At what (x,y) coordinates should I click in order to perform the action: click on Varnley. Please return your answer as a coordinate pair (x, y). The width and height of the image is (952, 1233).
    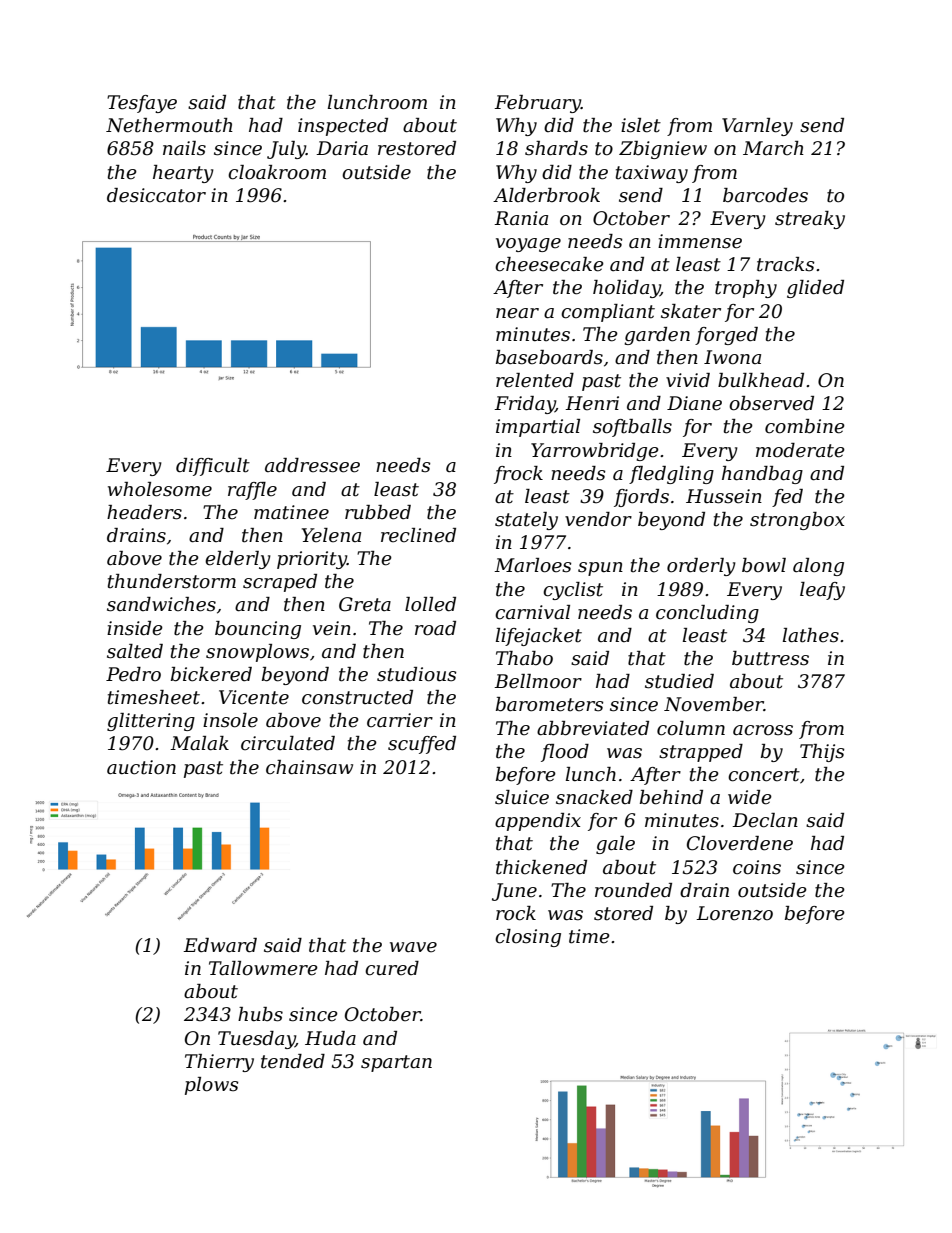
    Looking at the image, I should click on (757, 127).
